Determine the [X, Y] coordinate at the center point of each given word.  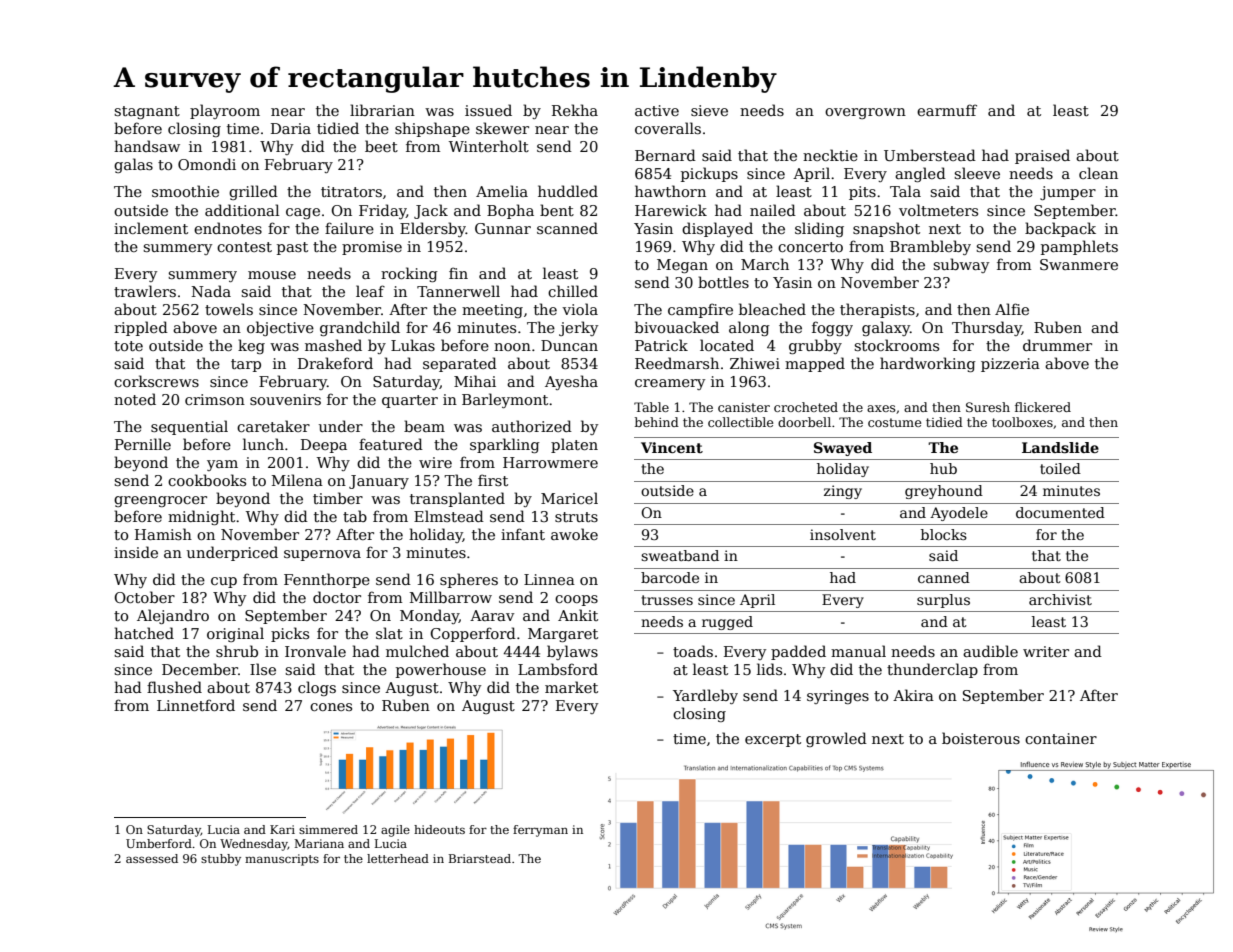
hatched [144, 633]
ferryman [540, 831]
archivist [1060, 599]
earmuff [947, 110]
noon [512, 347]
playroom [225, 111]
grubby [815, 346]
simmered [328, 829]
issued [488, 110]
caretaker [273, 426]
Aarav [492, 615]
